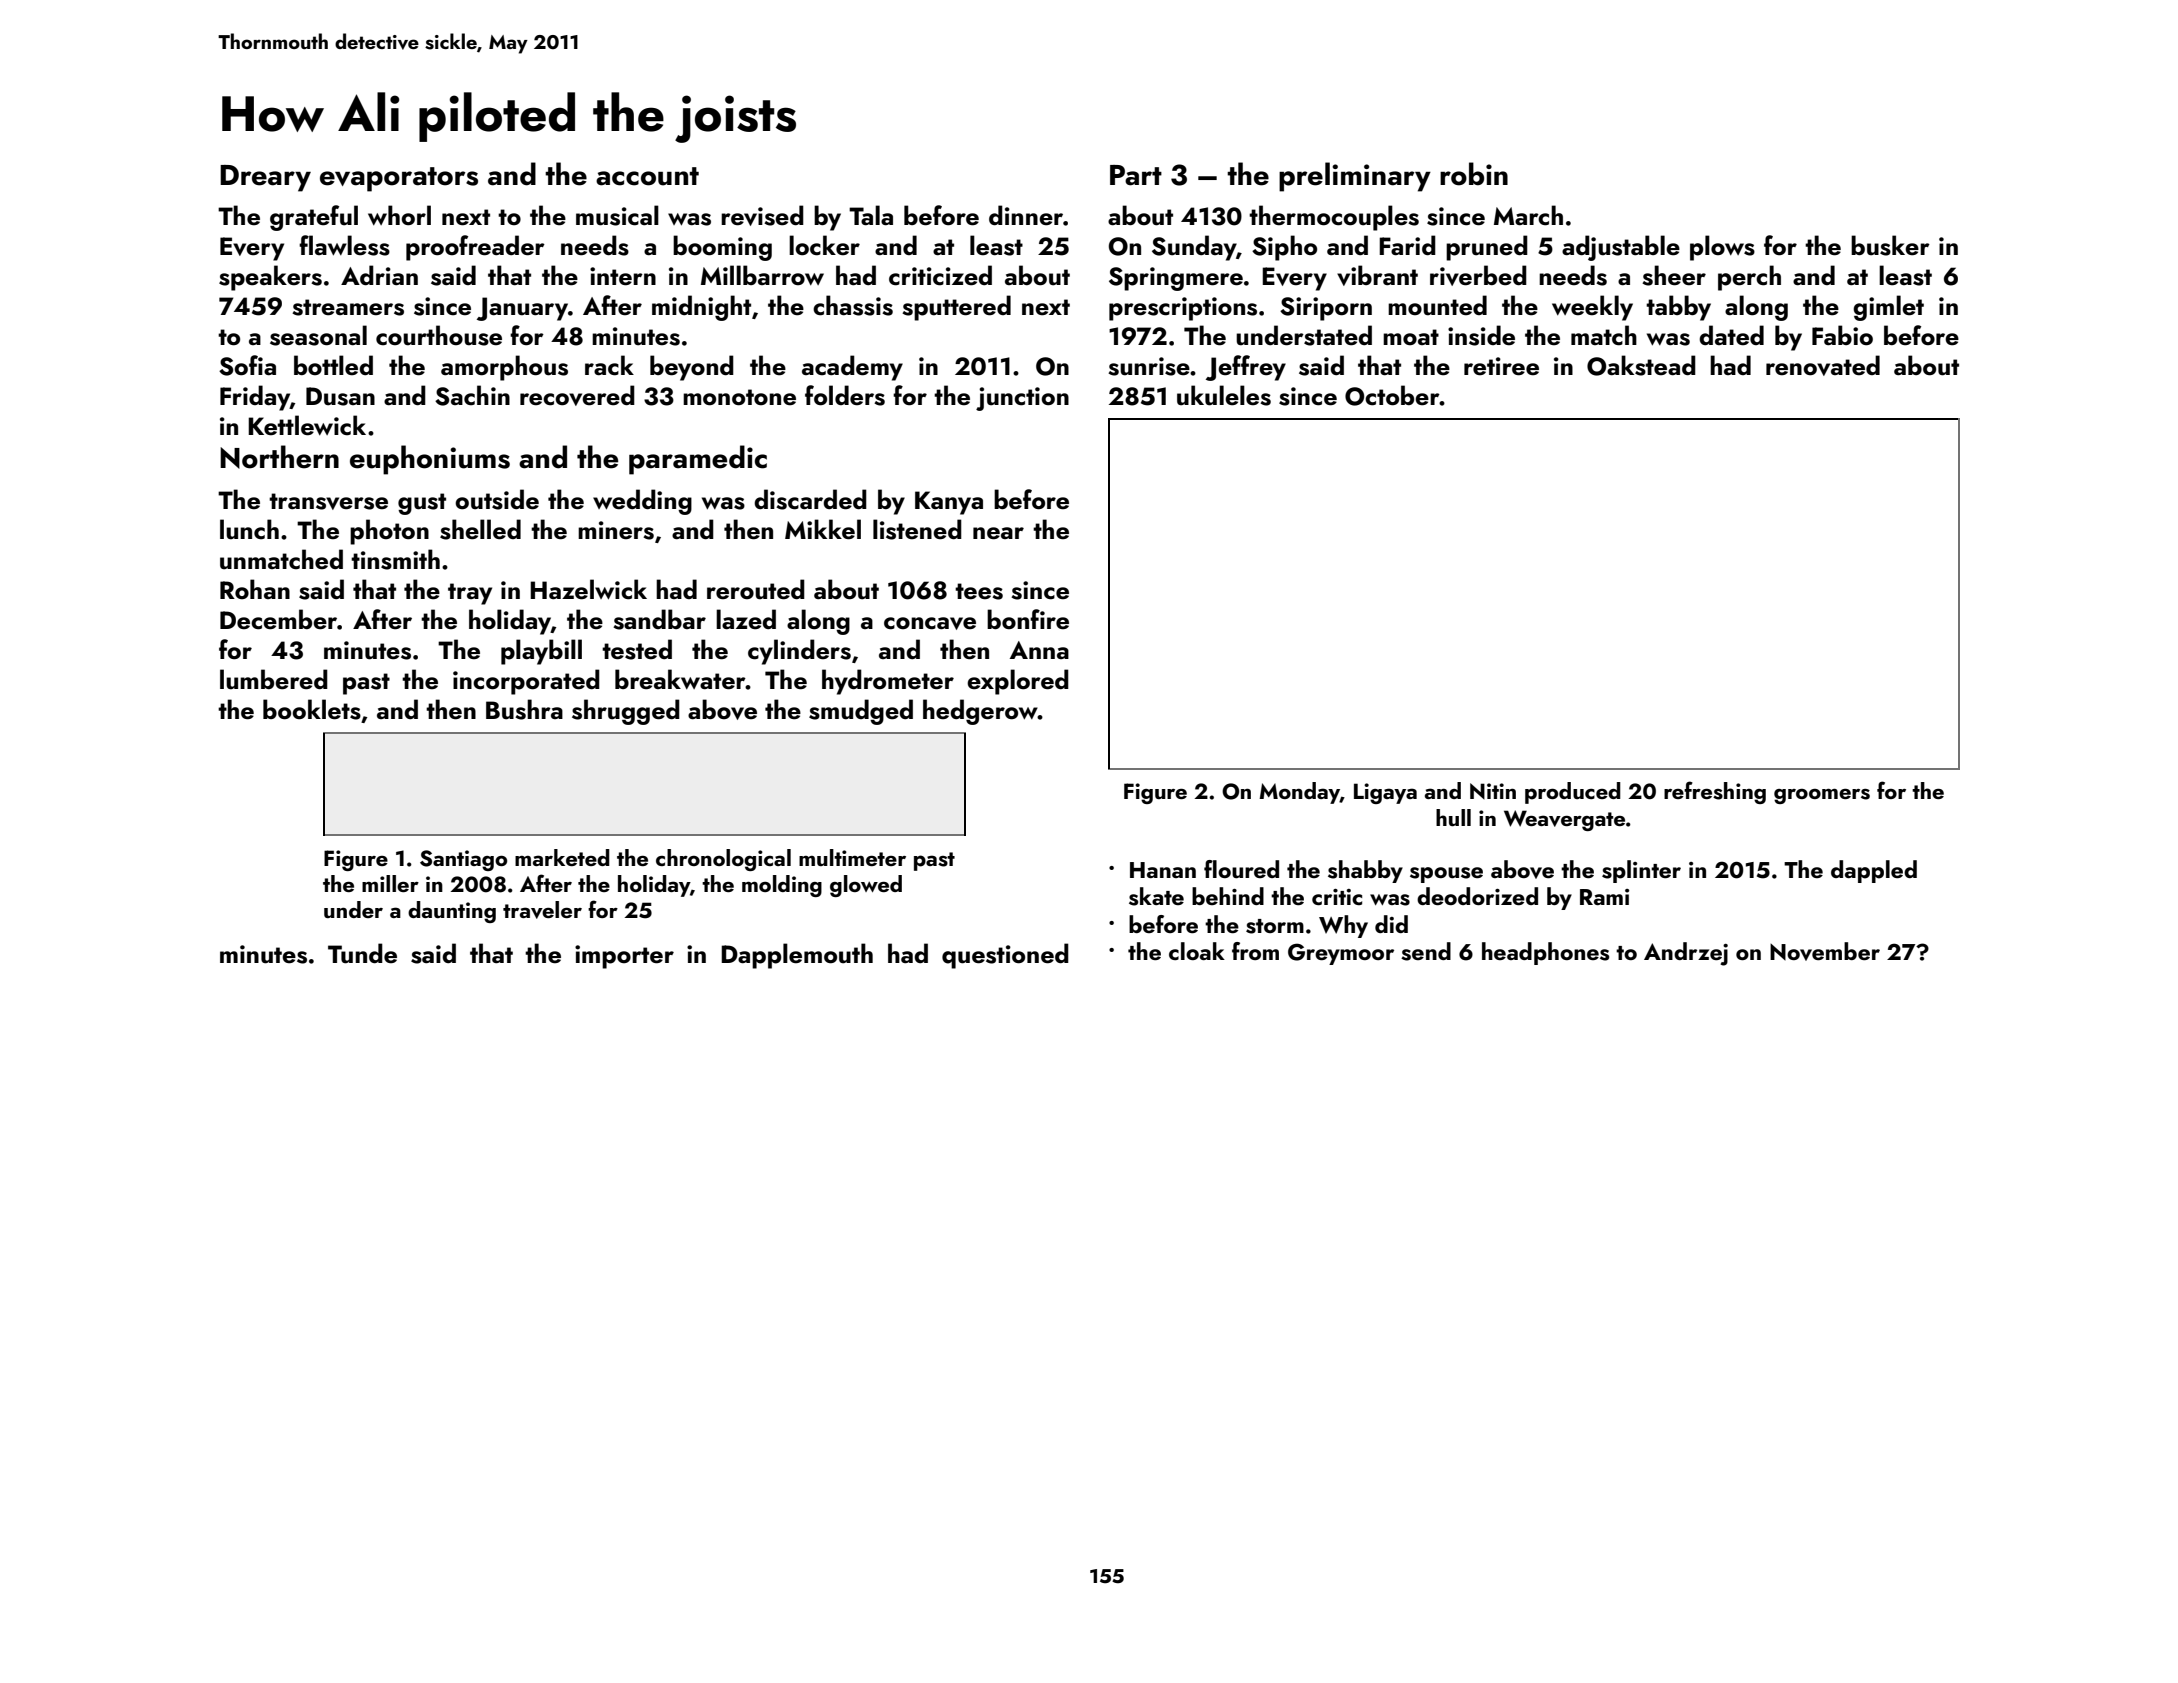 This image has height=1683, width=2178. What do you see at coordinates (853, 305) in the image?
I see `chassis` at bounding box center [853, 305].
